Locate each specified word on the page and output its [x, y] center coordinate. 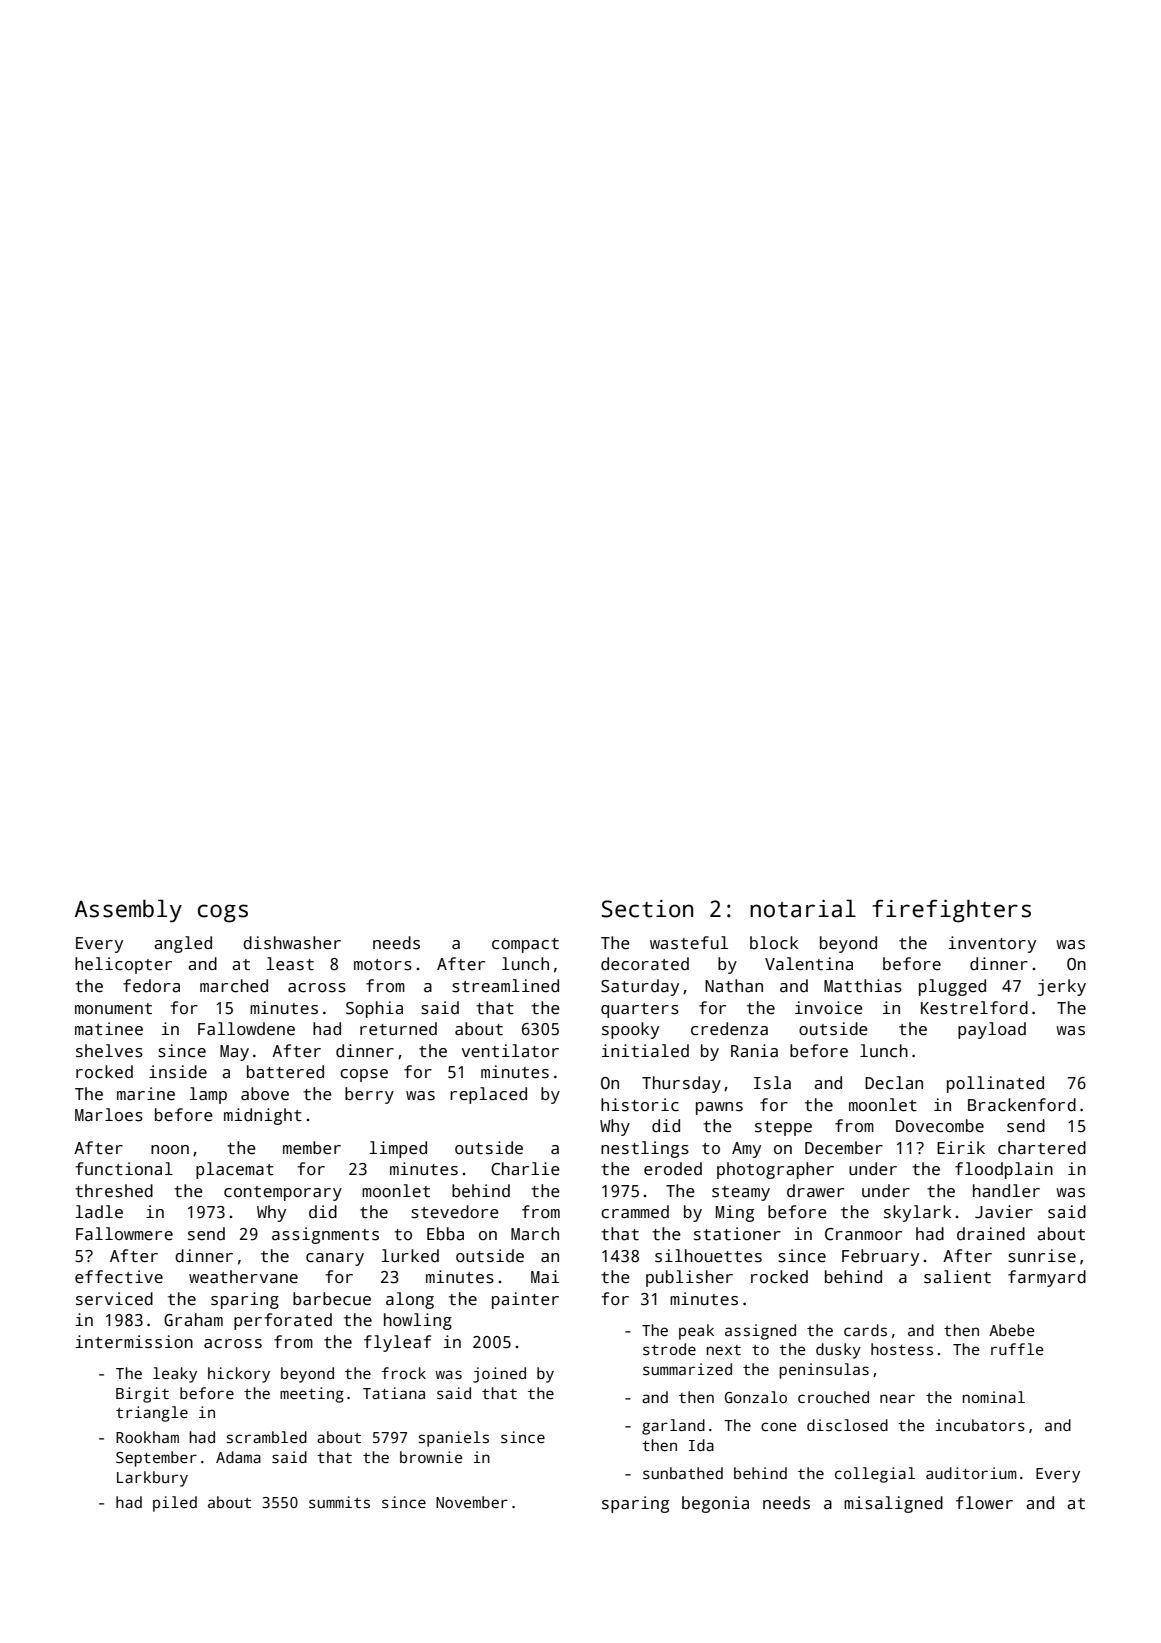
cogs [223, 913]
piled [175, 1504]
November [472, 1502]
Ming [735, 1213]
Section [647, 909]
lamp [208, 1095]
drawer [815, 1191]
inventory [992, 944]
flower [984, 1503]
